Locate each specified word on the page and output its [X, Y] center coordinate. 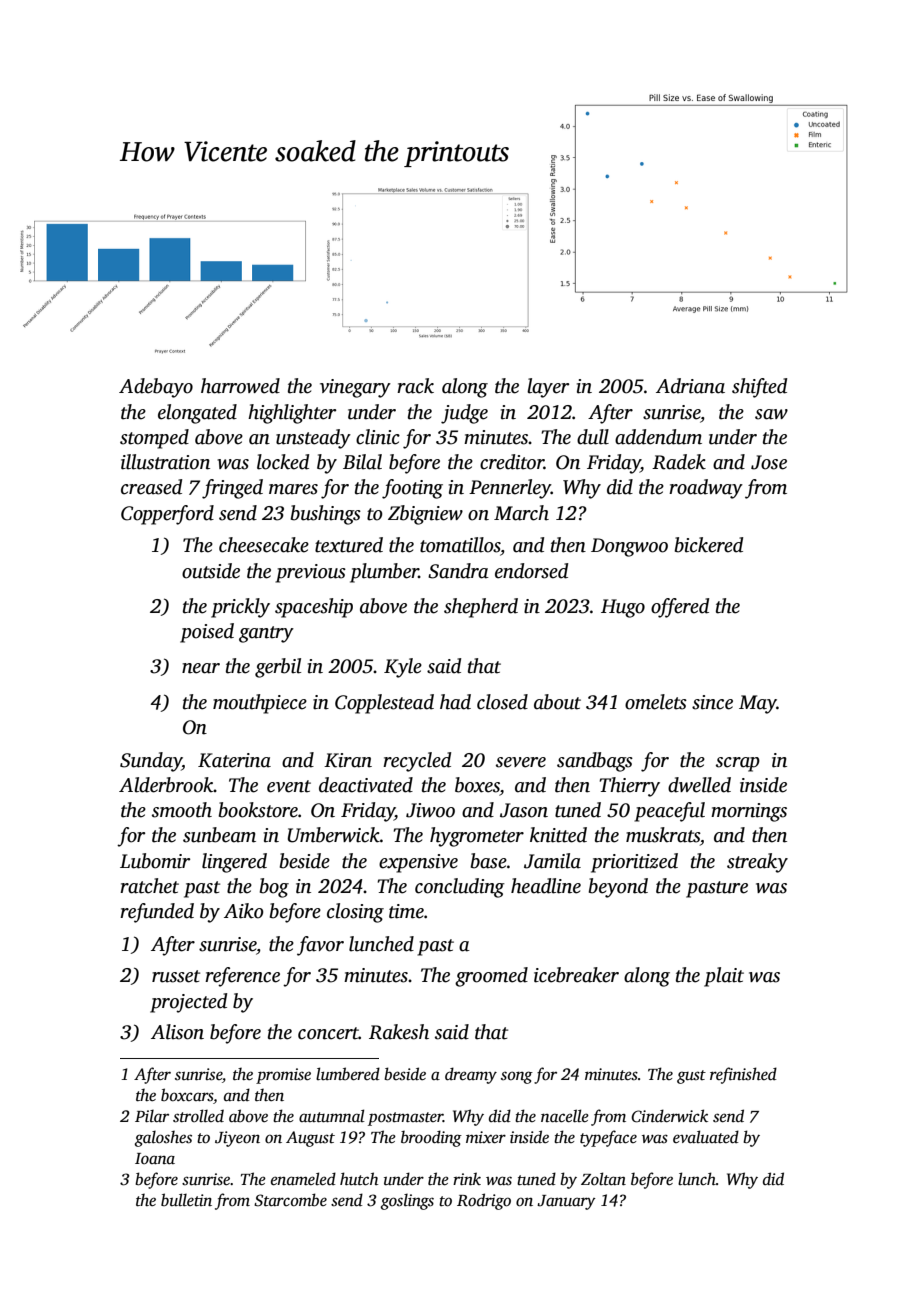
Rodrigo [484, 1201]
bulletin [186, 1200]
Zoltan [603, 1179]
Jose [769, 462]
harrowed [240, 386]
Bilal [362, 462]
